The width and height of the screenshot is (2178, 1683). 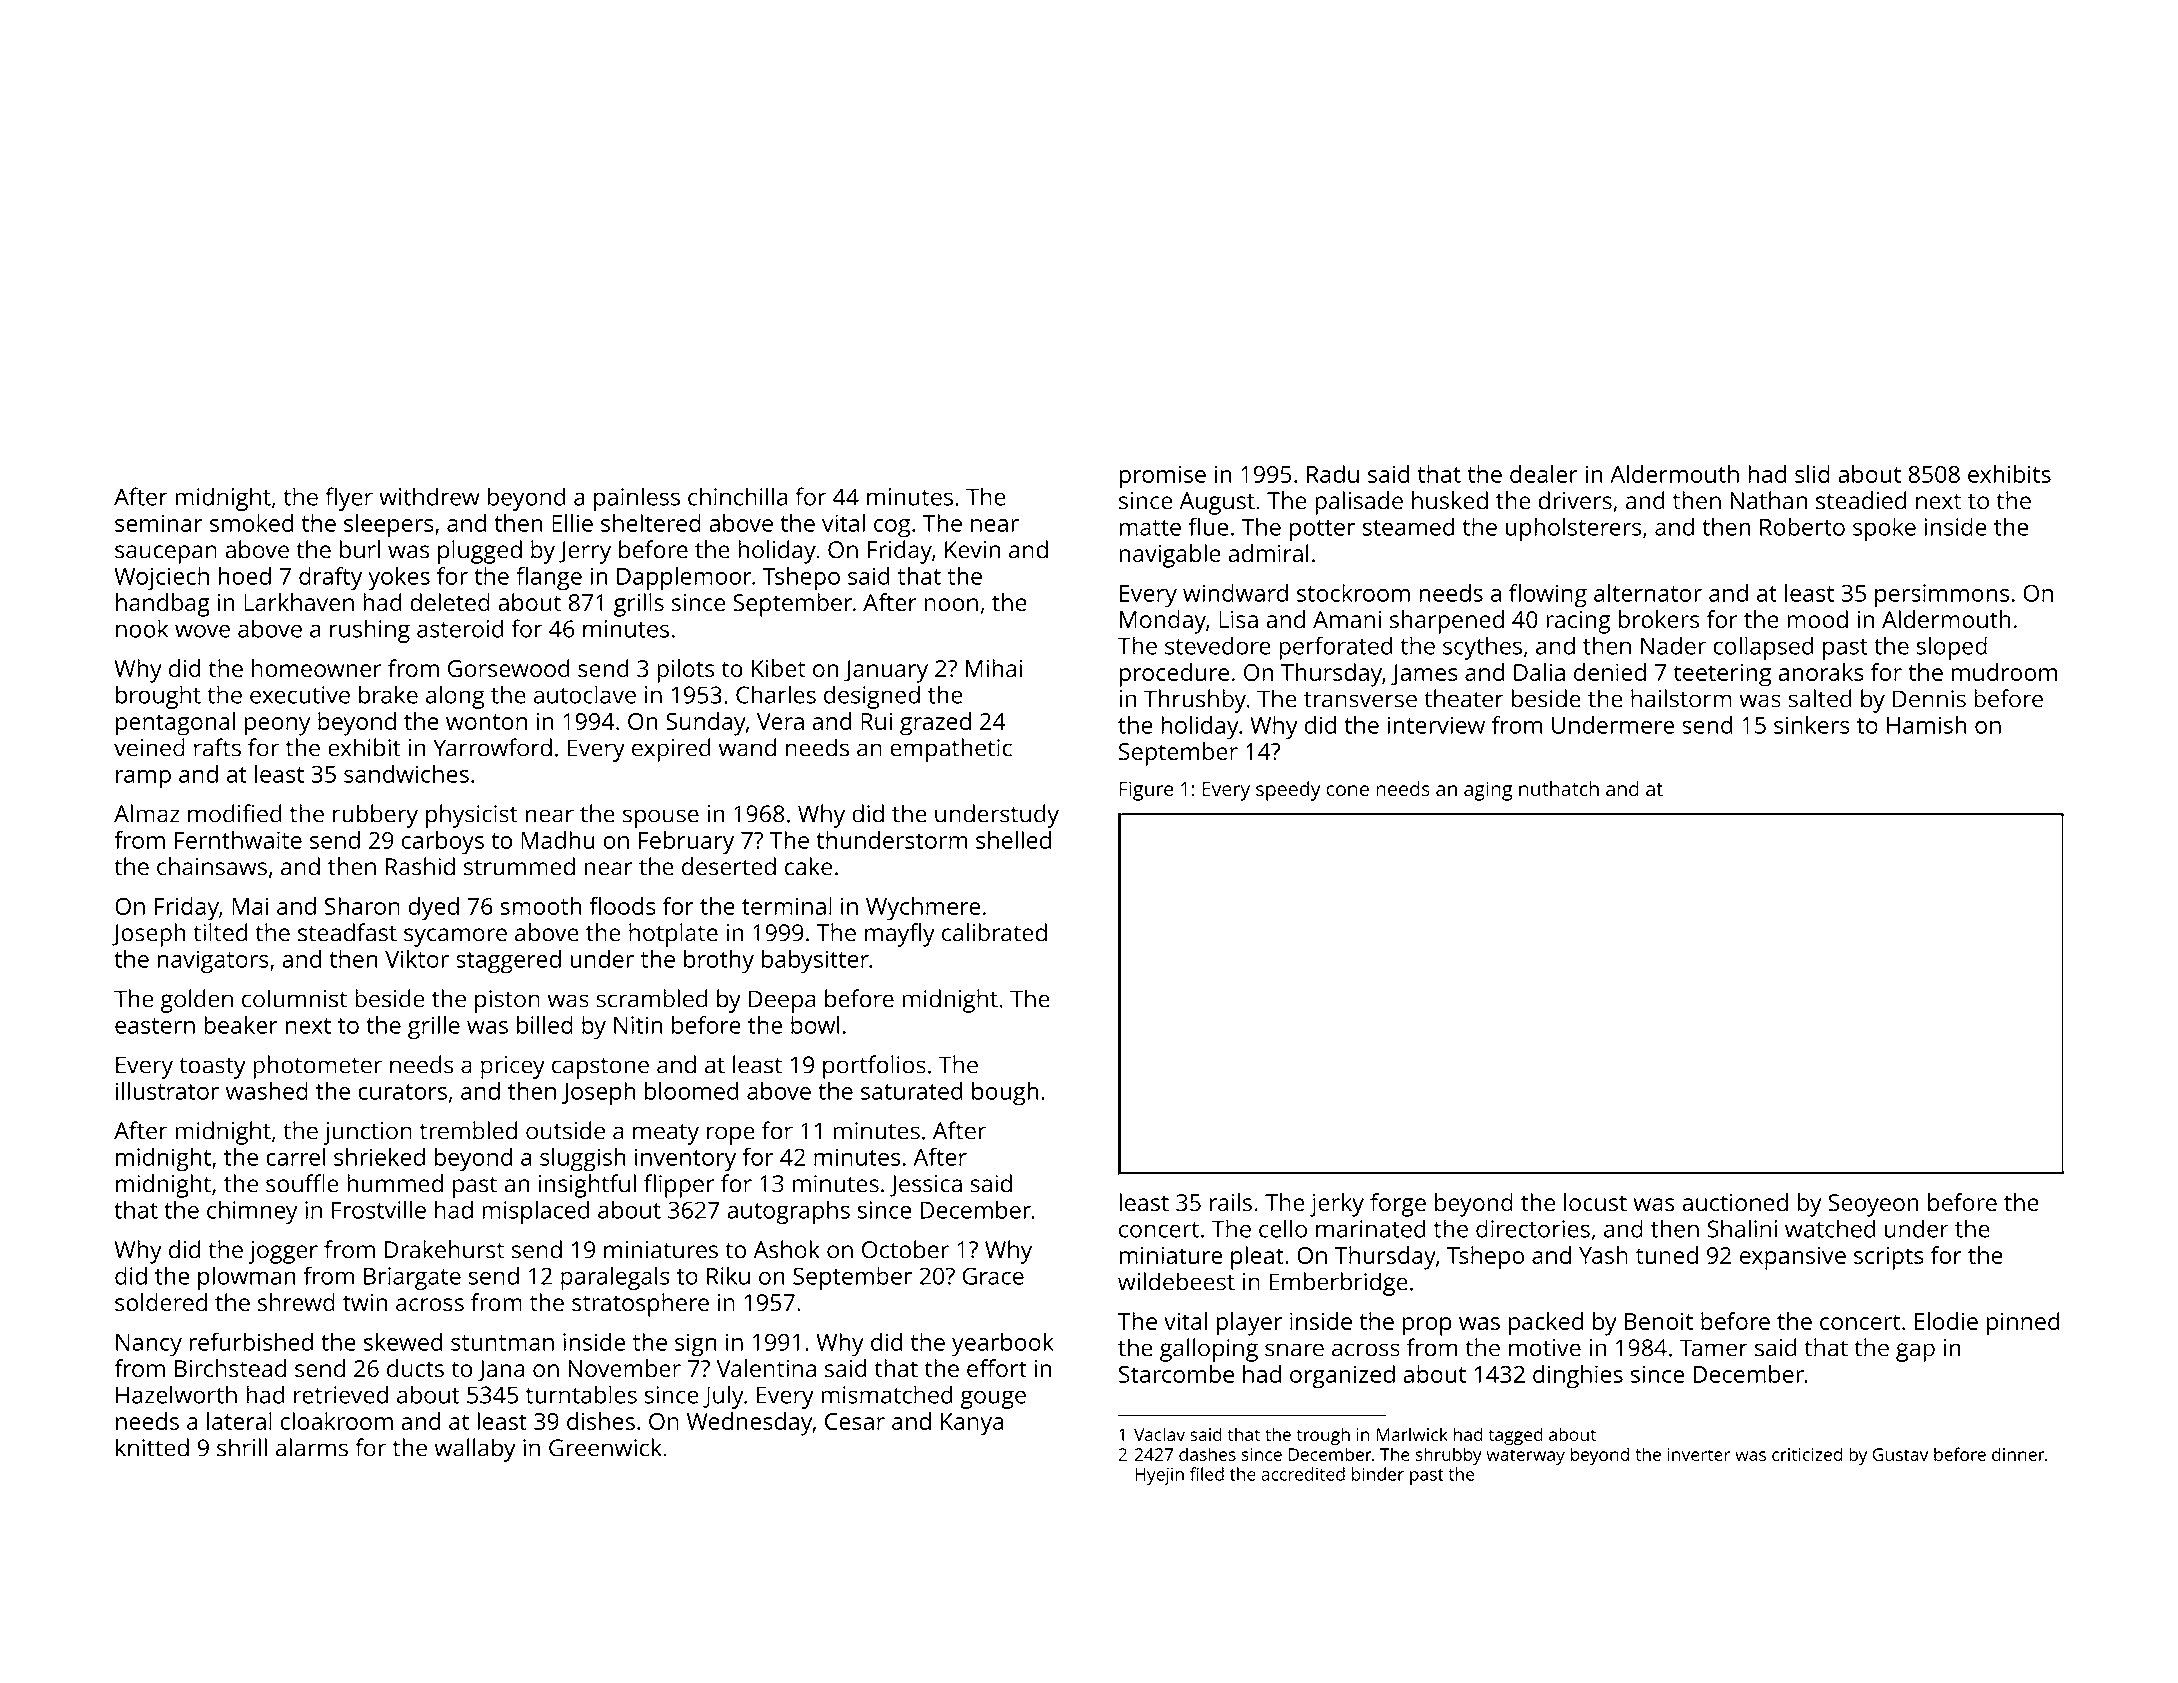 I want to click on Grace, so click(x=993, y=1276).
